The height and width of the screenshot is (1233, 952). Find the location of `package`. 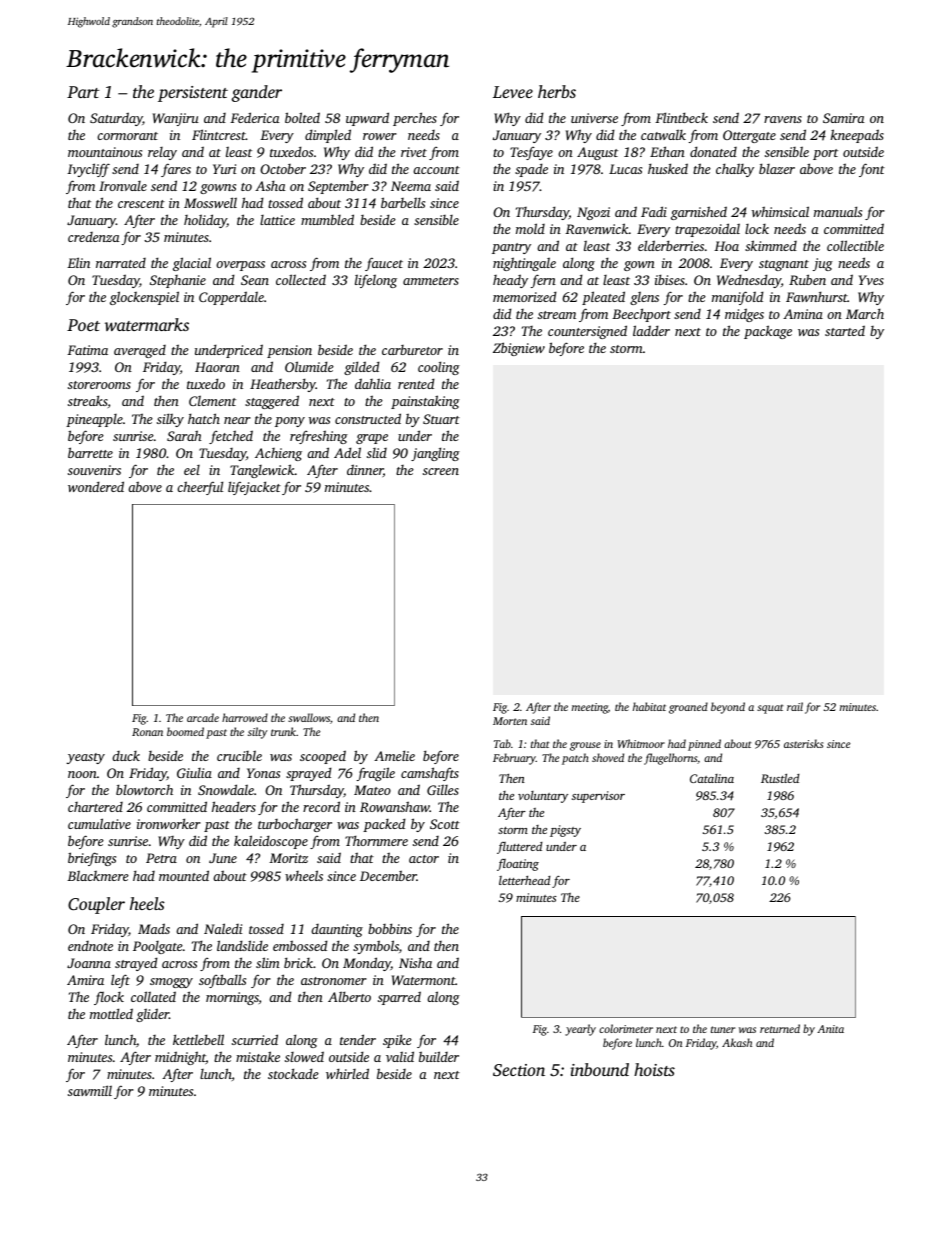

package is located at coordinates (768, 332).
